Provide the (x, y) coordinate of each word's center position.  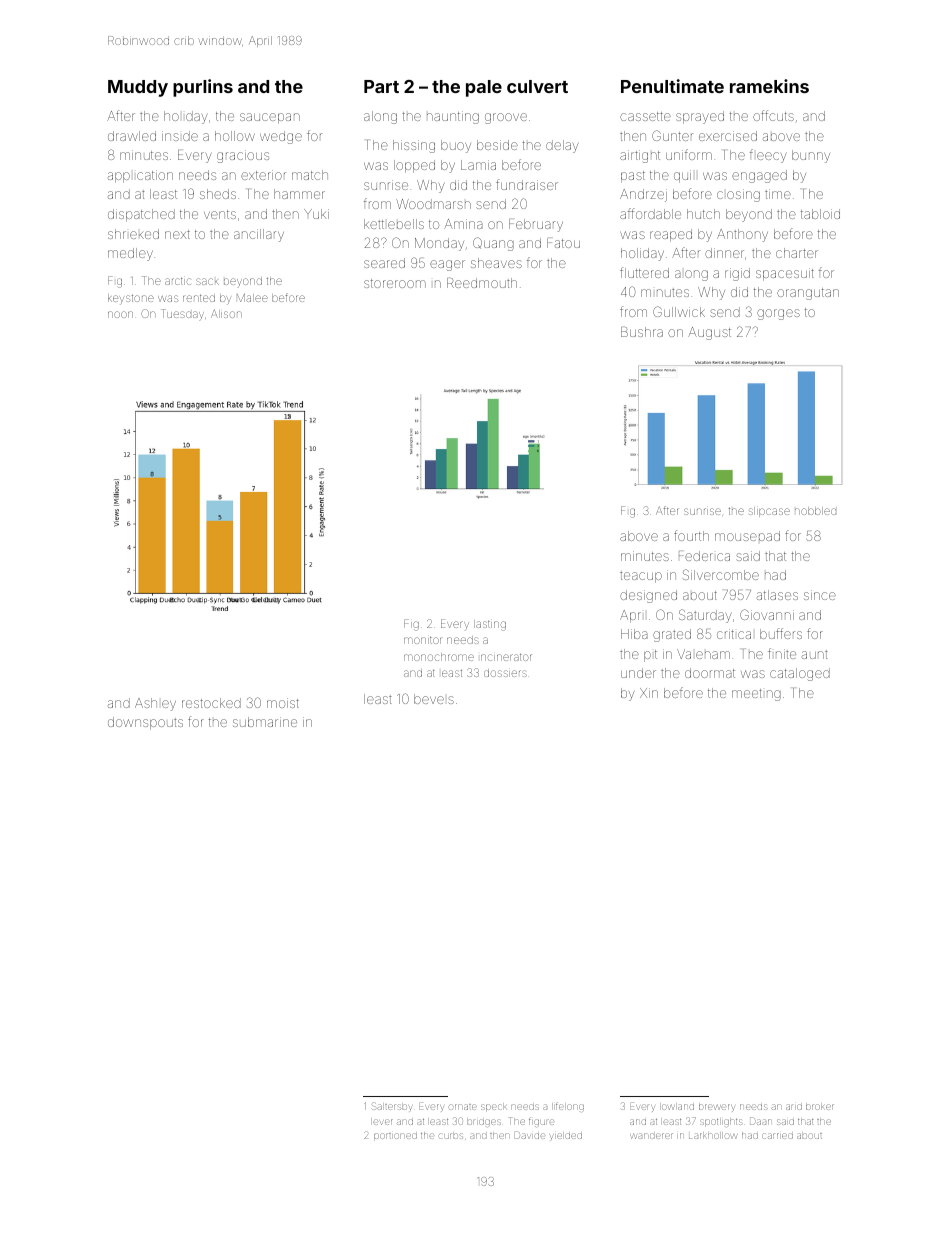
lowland (678, 1107)
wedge (281, 137)
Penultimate (672, 86)
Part (381, 86)
